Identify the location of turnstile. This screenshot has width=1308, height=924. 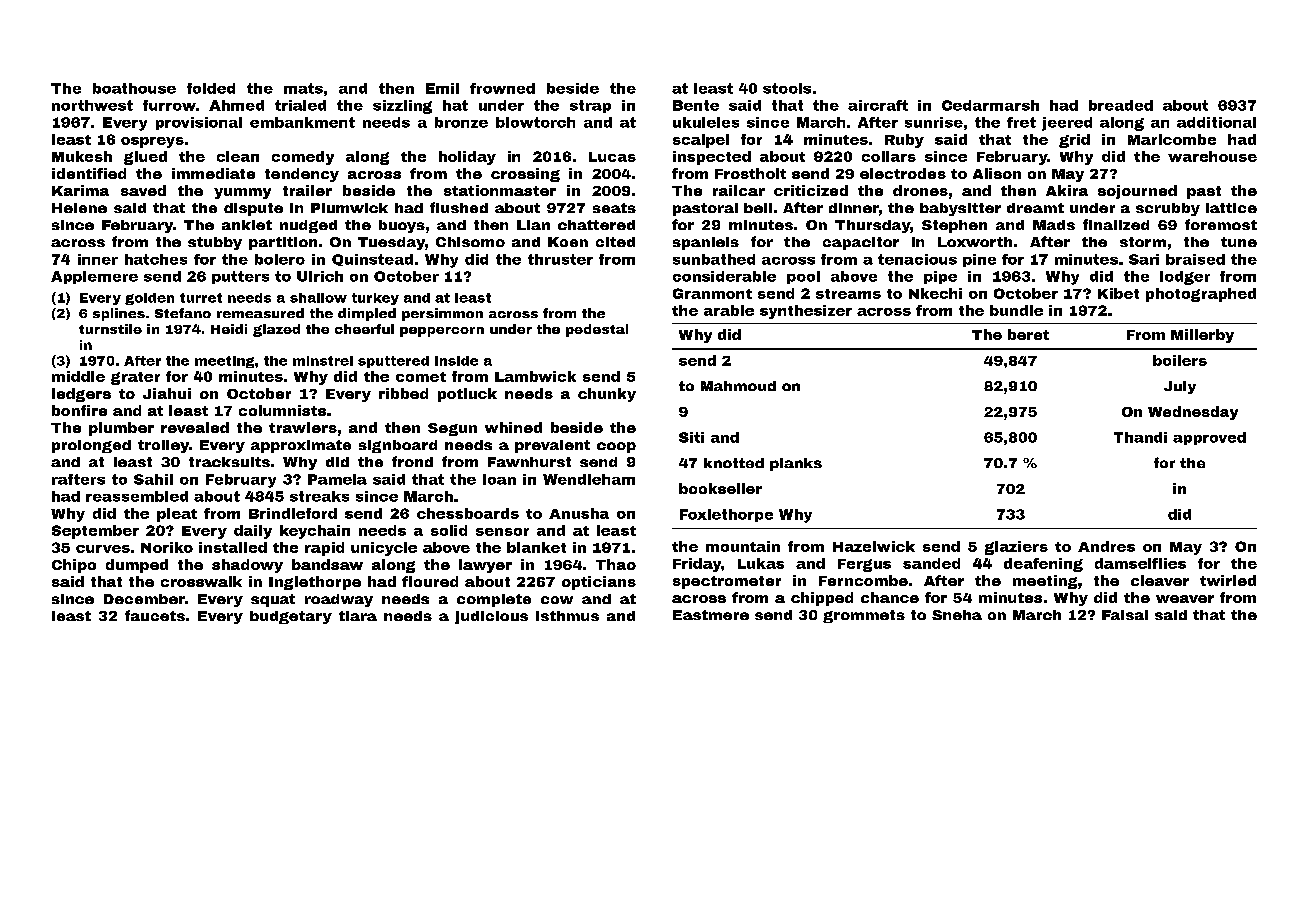
(110, 329).
